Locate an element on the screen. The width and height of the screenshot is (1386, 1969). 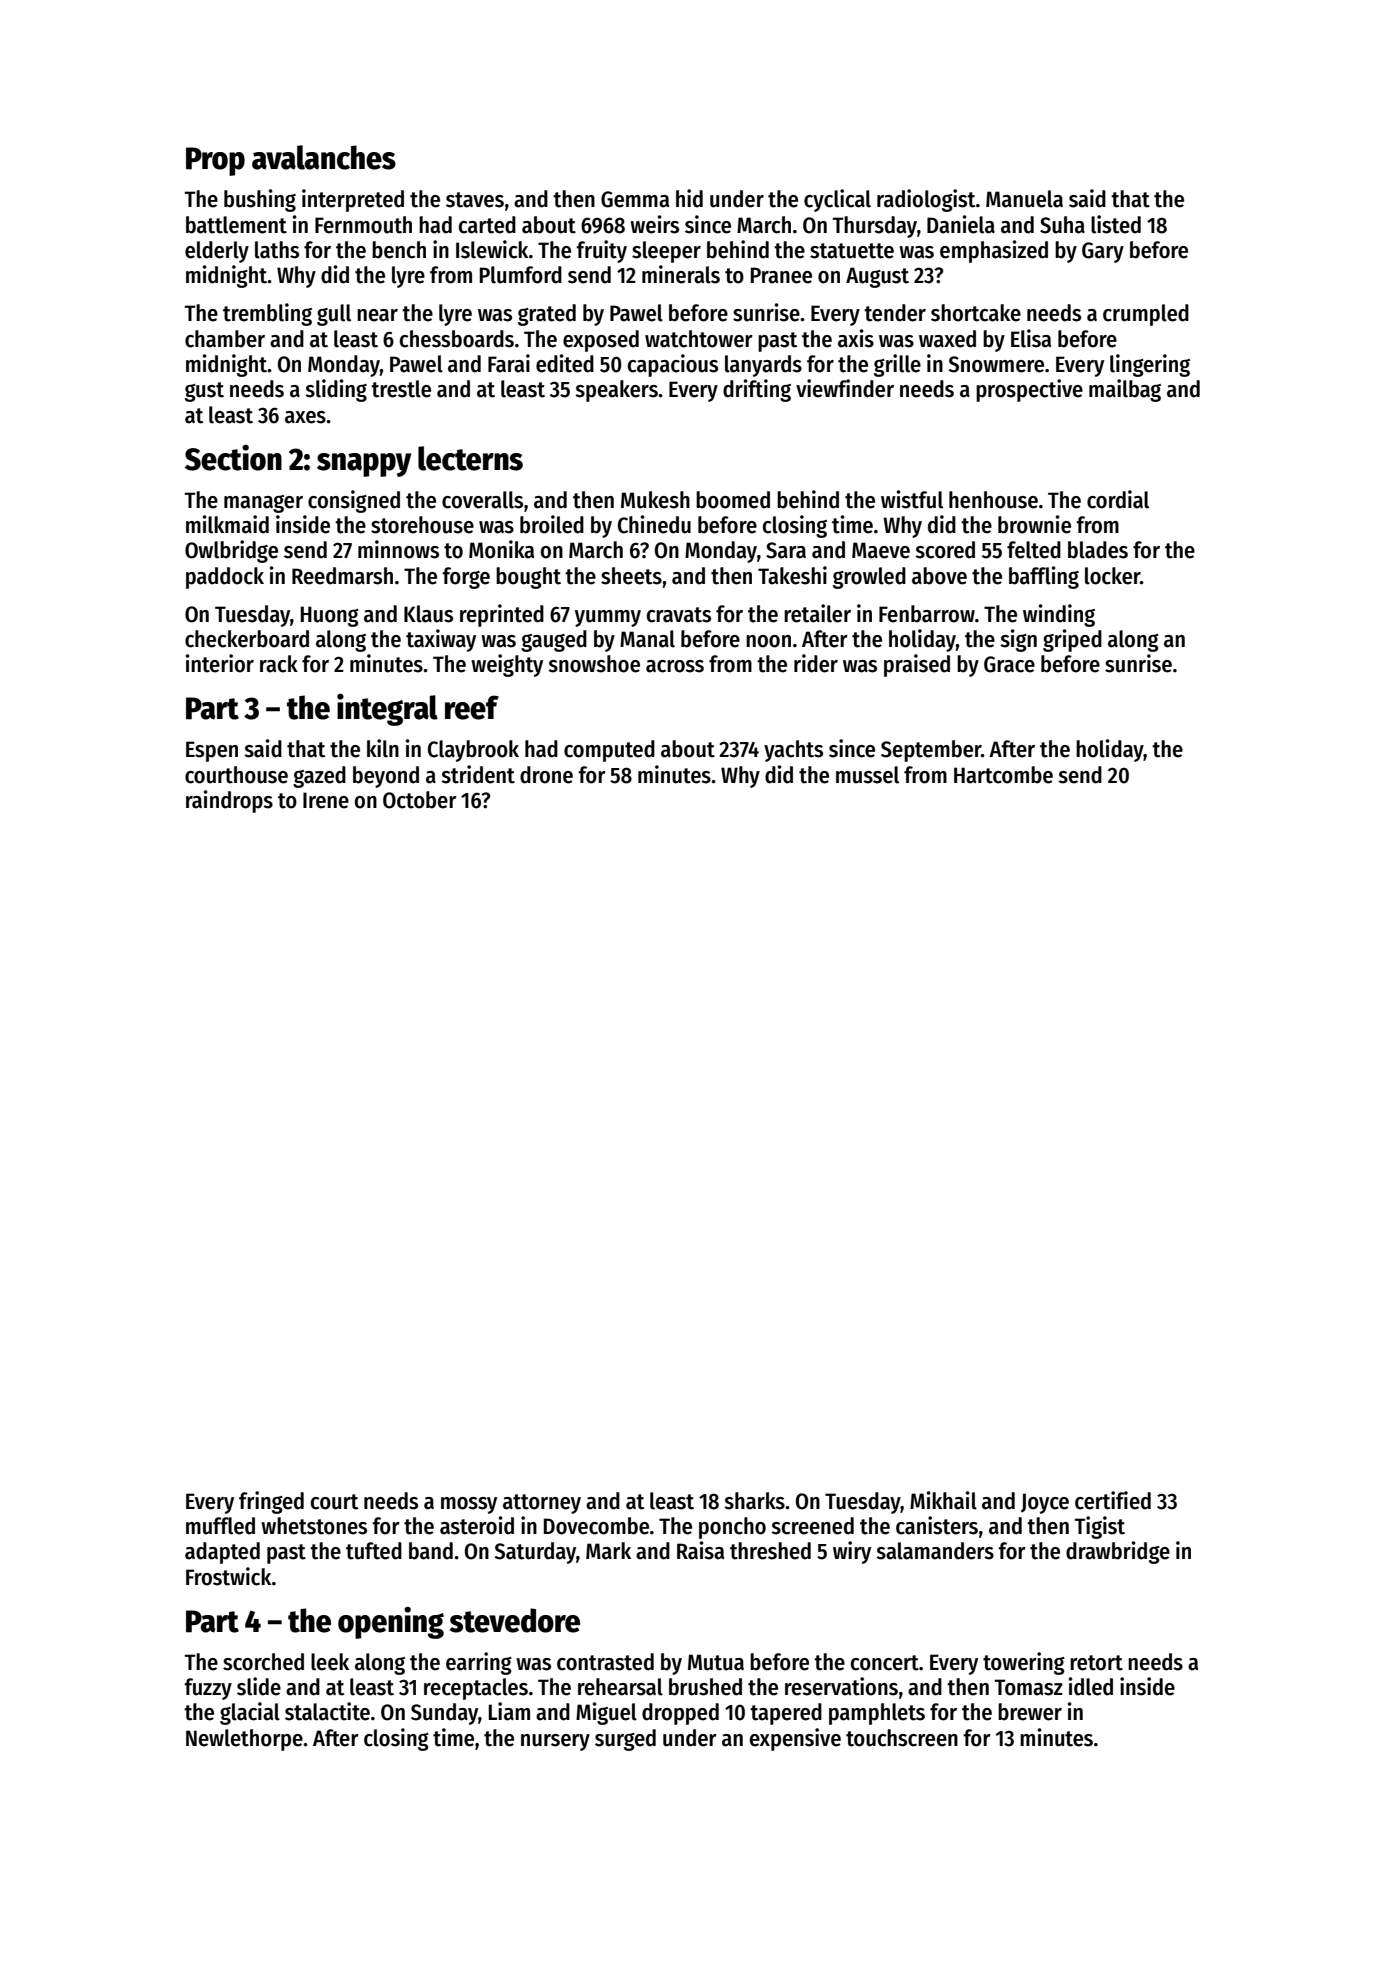
certified is located at coordinates (1113, 1500).
